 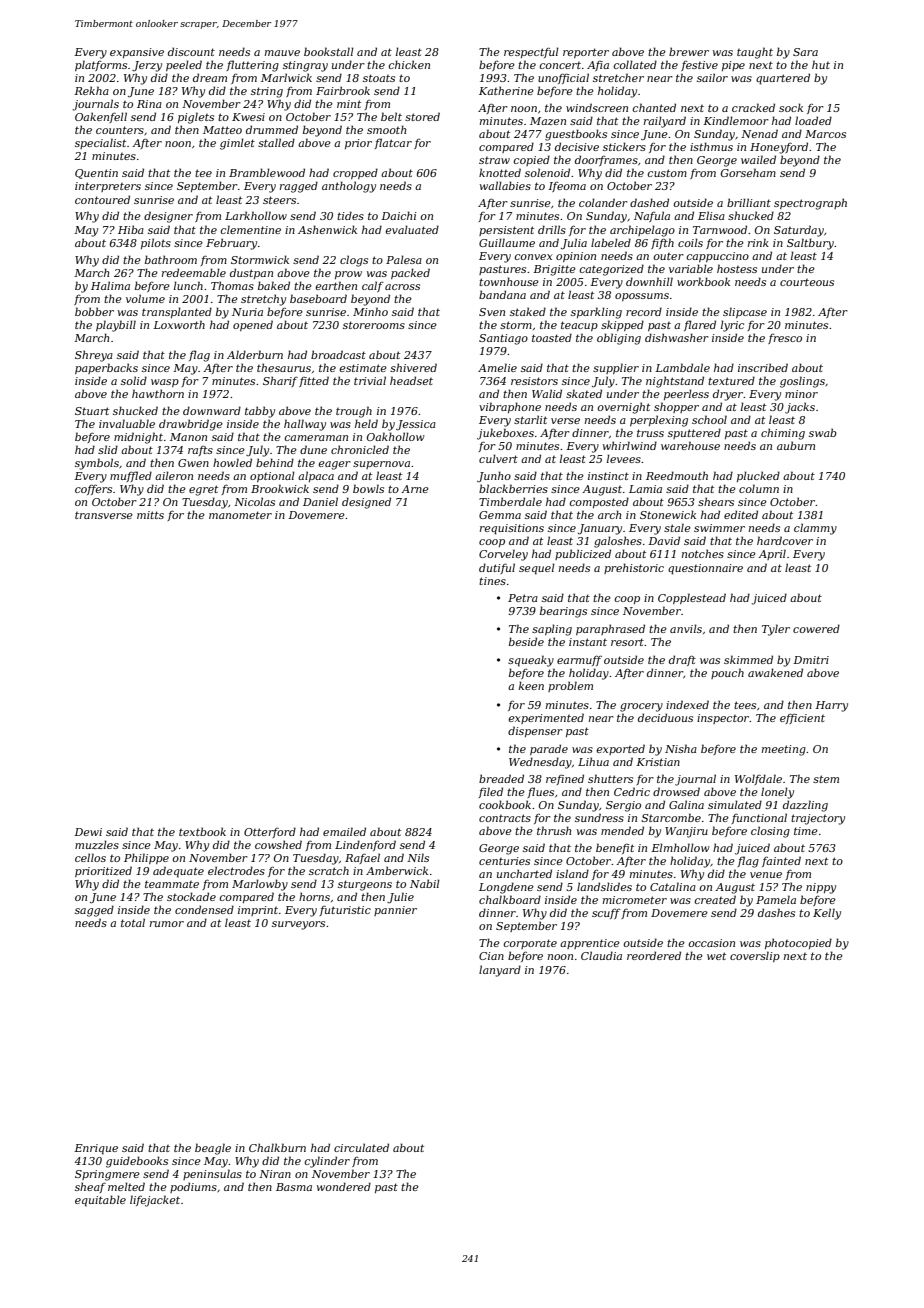 What do you see at coordinates (783, 434) in the screenshot?
I see `chiming` at bounding box center [783, 434].
